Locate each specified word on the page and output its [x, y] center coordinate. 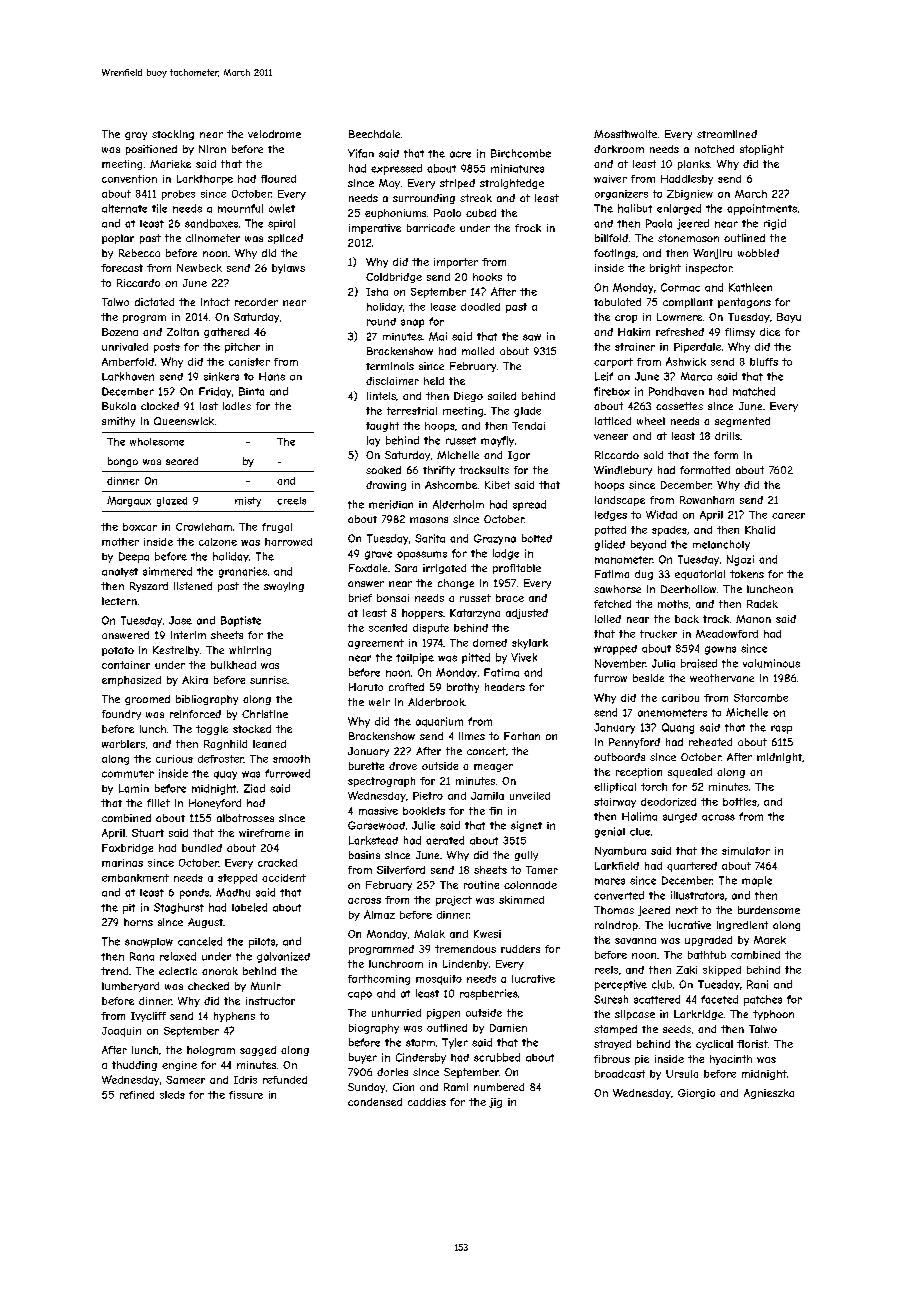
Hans [272, 376]
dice [770, 332]
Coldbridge [394, 278]
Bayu [789, 318]
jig [495, 1103]
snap [412, 323]
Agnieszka [769, 1094]
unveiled [530, 796]
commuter [128, 774]
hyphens [234, 1017]
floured [278, 179]
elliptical [615, 788]
